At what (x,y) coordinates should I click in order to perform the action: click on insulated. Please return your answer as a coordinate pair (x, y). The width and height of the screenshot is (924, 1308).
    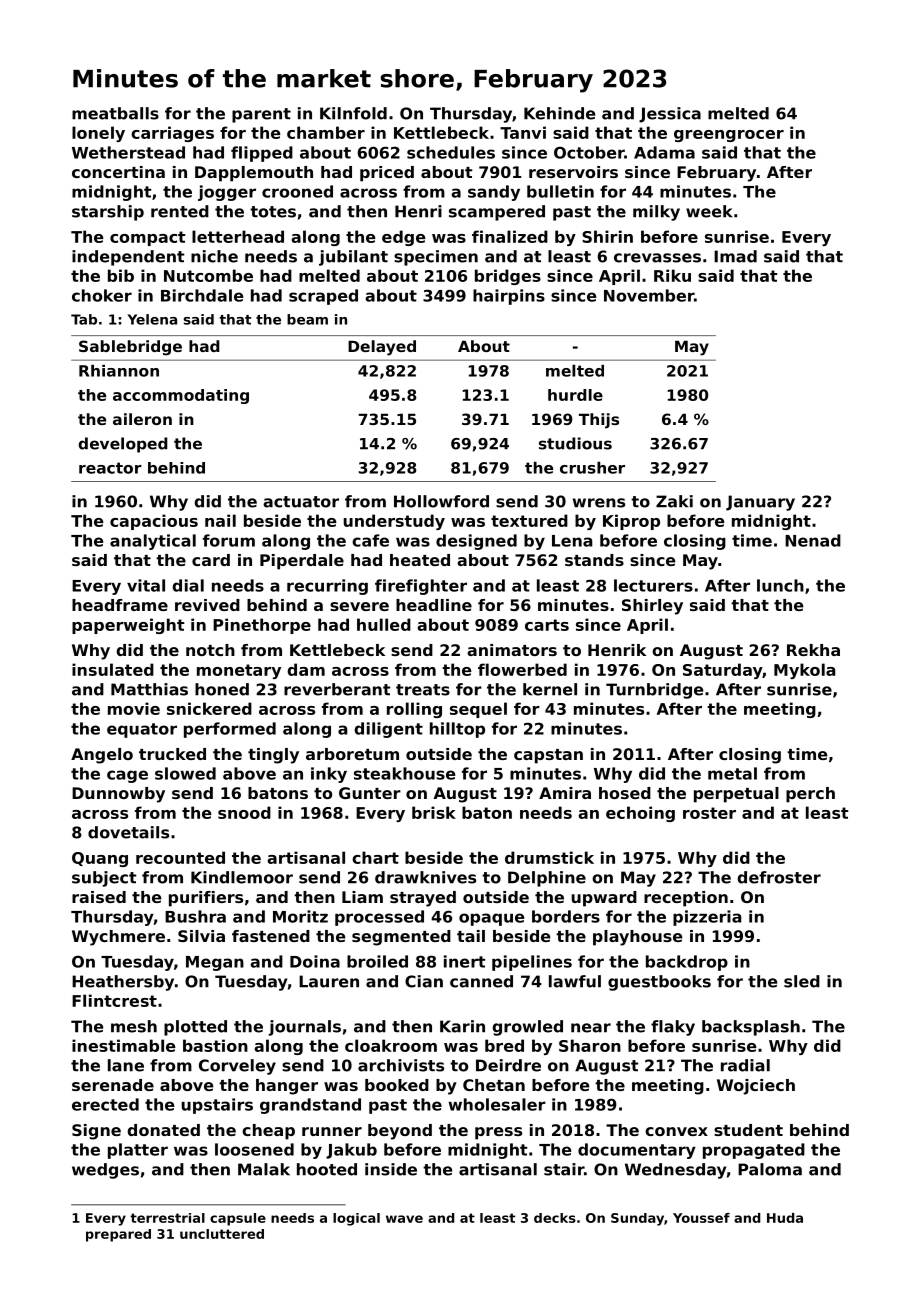
    Looking at the image, I should click on (113, 669).
